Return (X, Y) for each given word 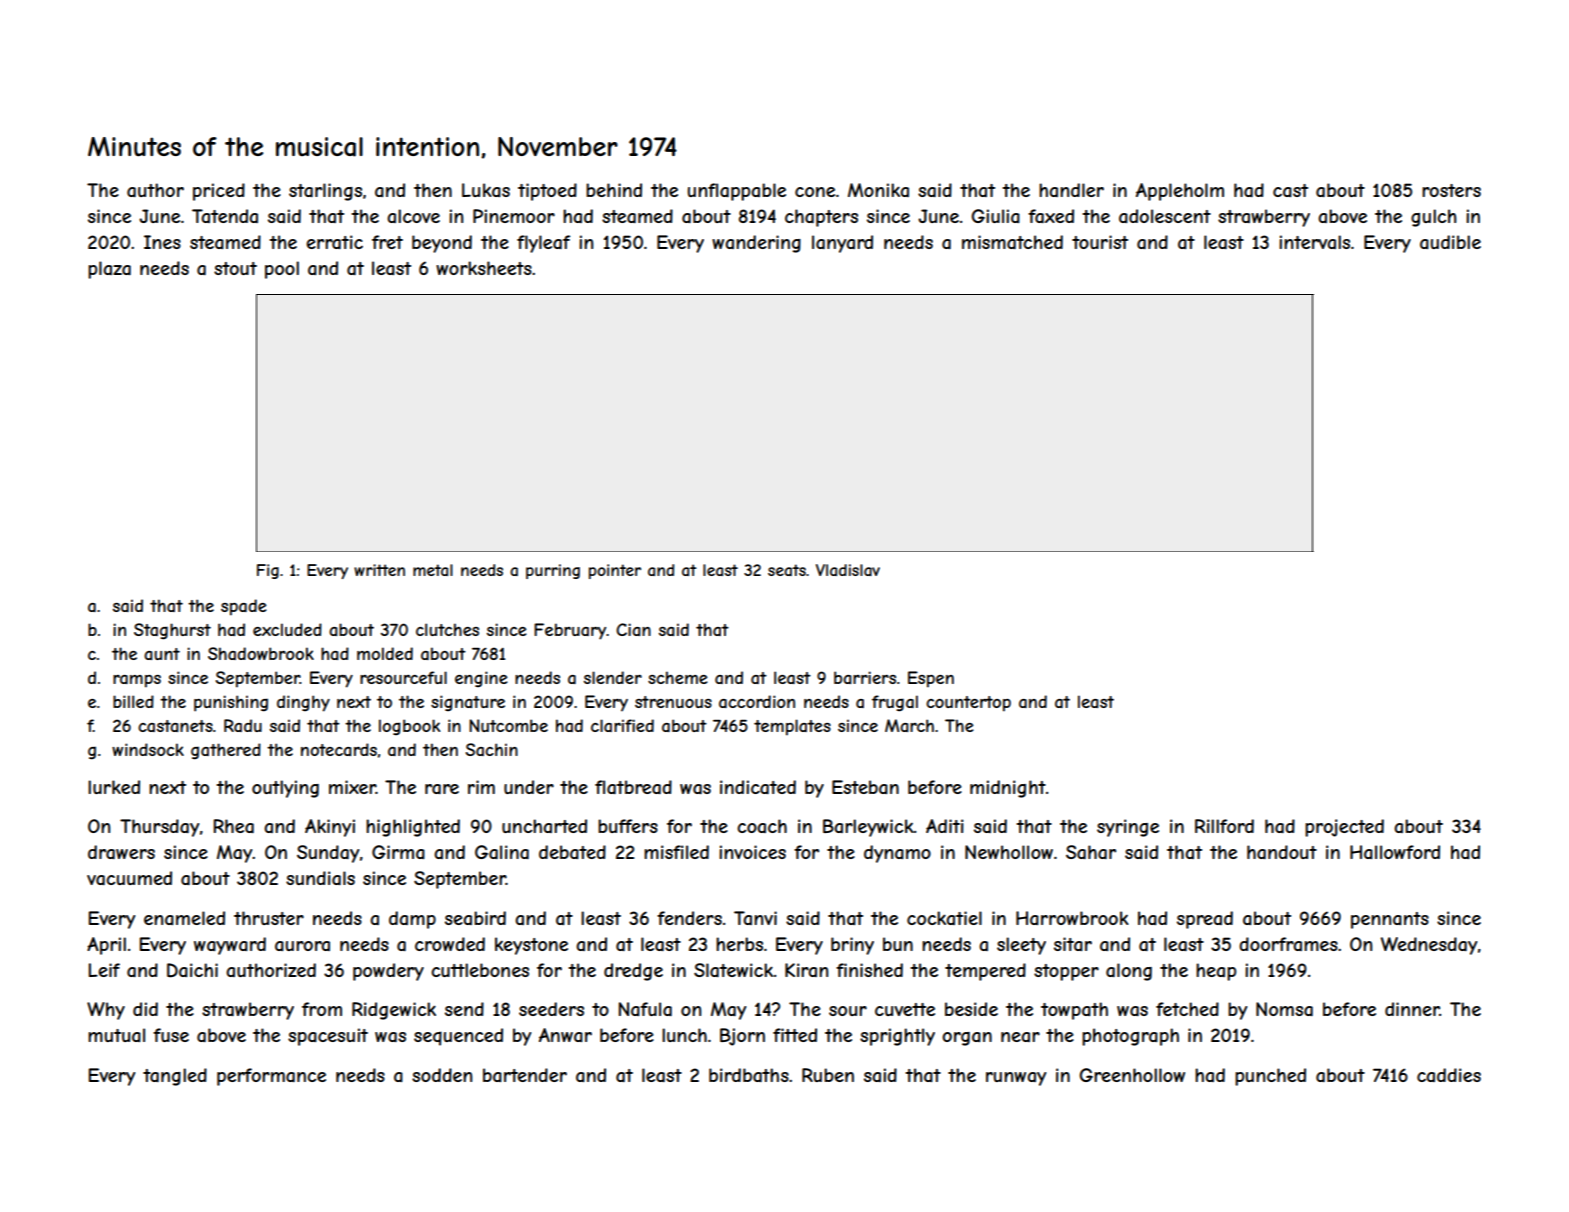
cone (815, 192)
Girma (398, 852)
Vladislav (848, 570)
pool (282, 270)
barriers (865, 677)
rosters (1451, 190)
